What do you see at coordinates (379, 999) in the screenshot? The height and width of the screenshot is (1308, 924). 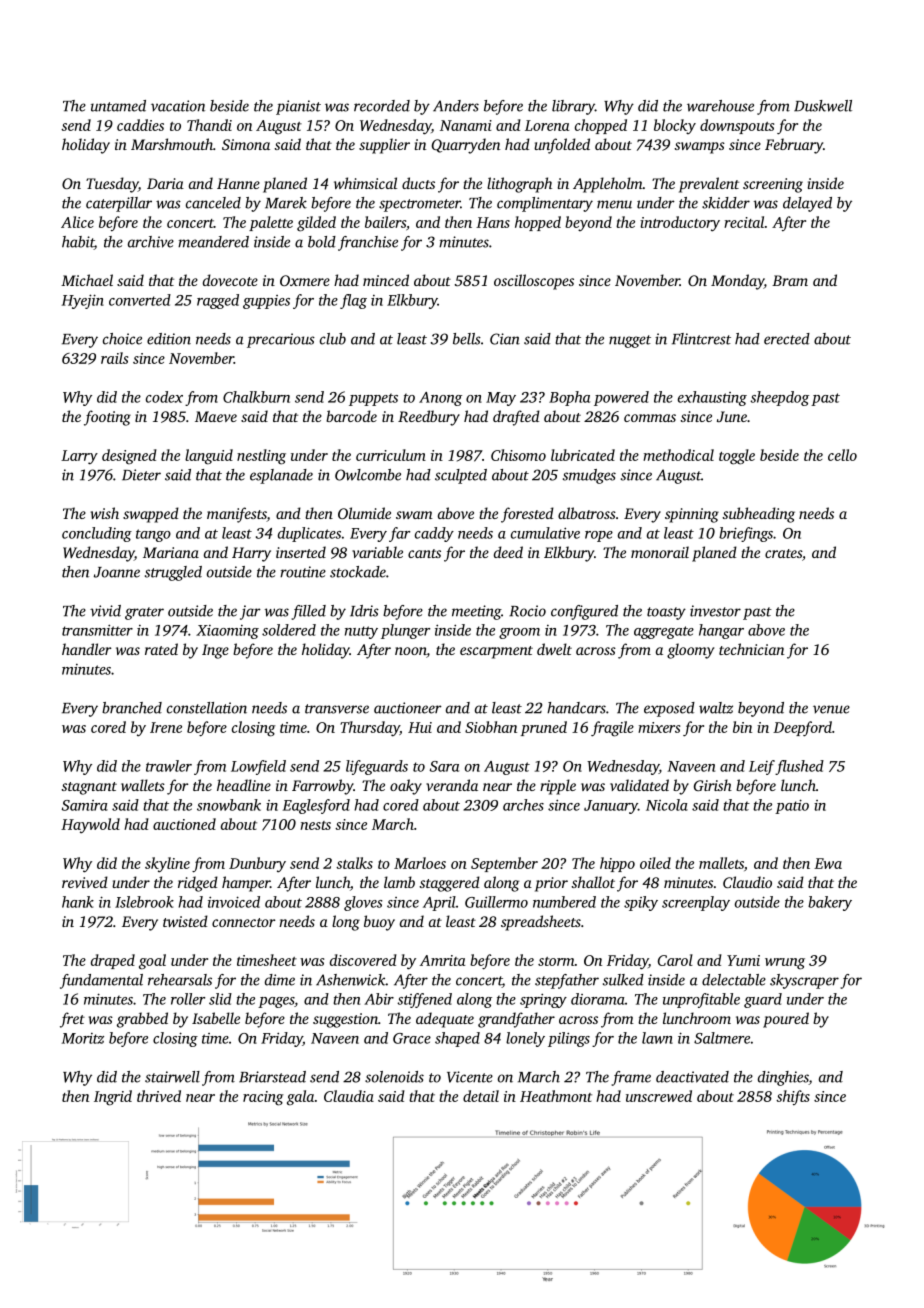 I see `Abir` at bounding box center [379, 999].
